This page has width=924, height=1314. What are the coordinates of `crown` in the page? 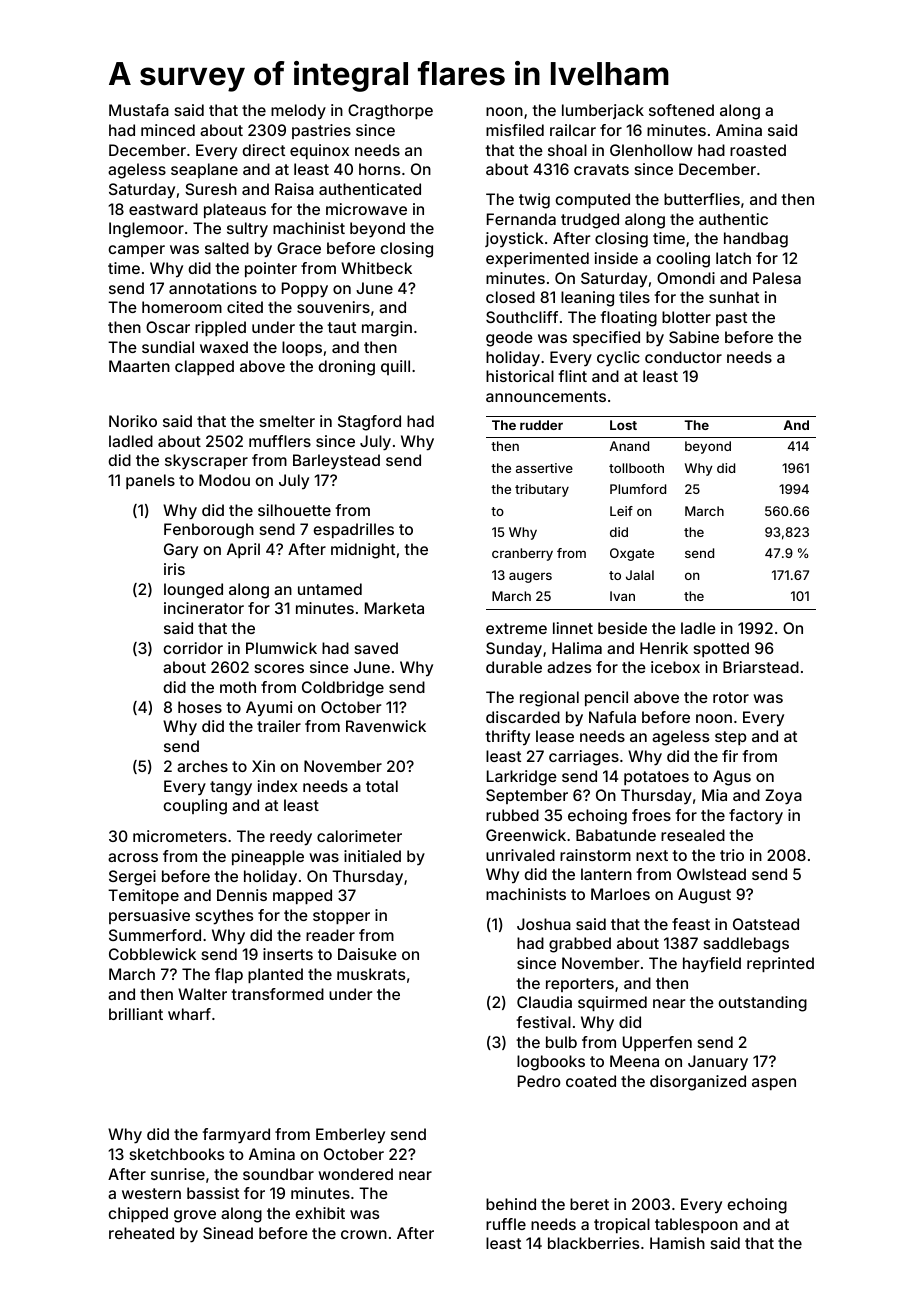 It's located at (364, 1234).
